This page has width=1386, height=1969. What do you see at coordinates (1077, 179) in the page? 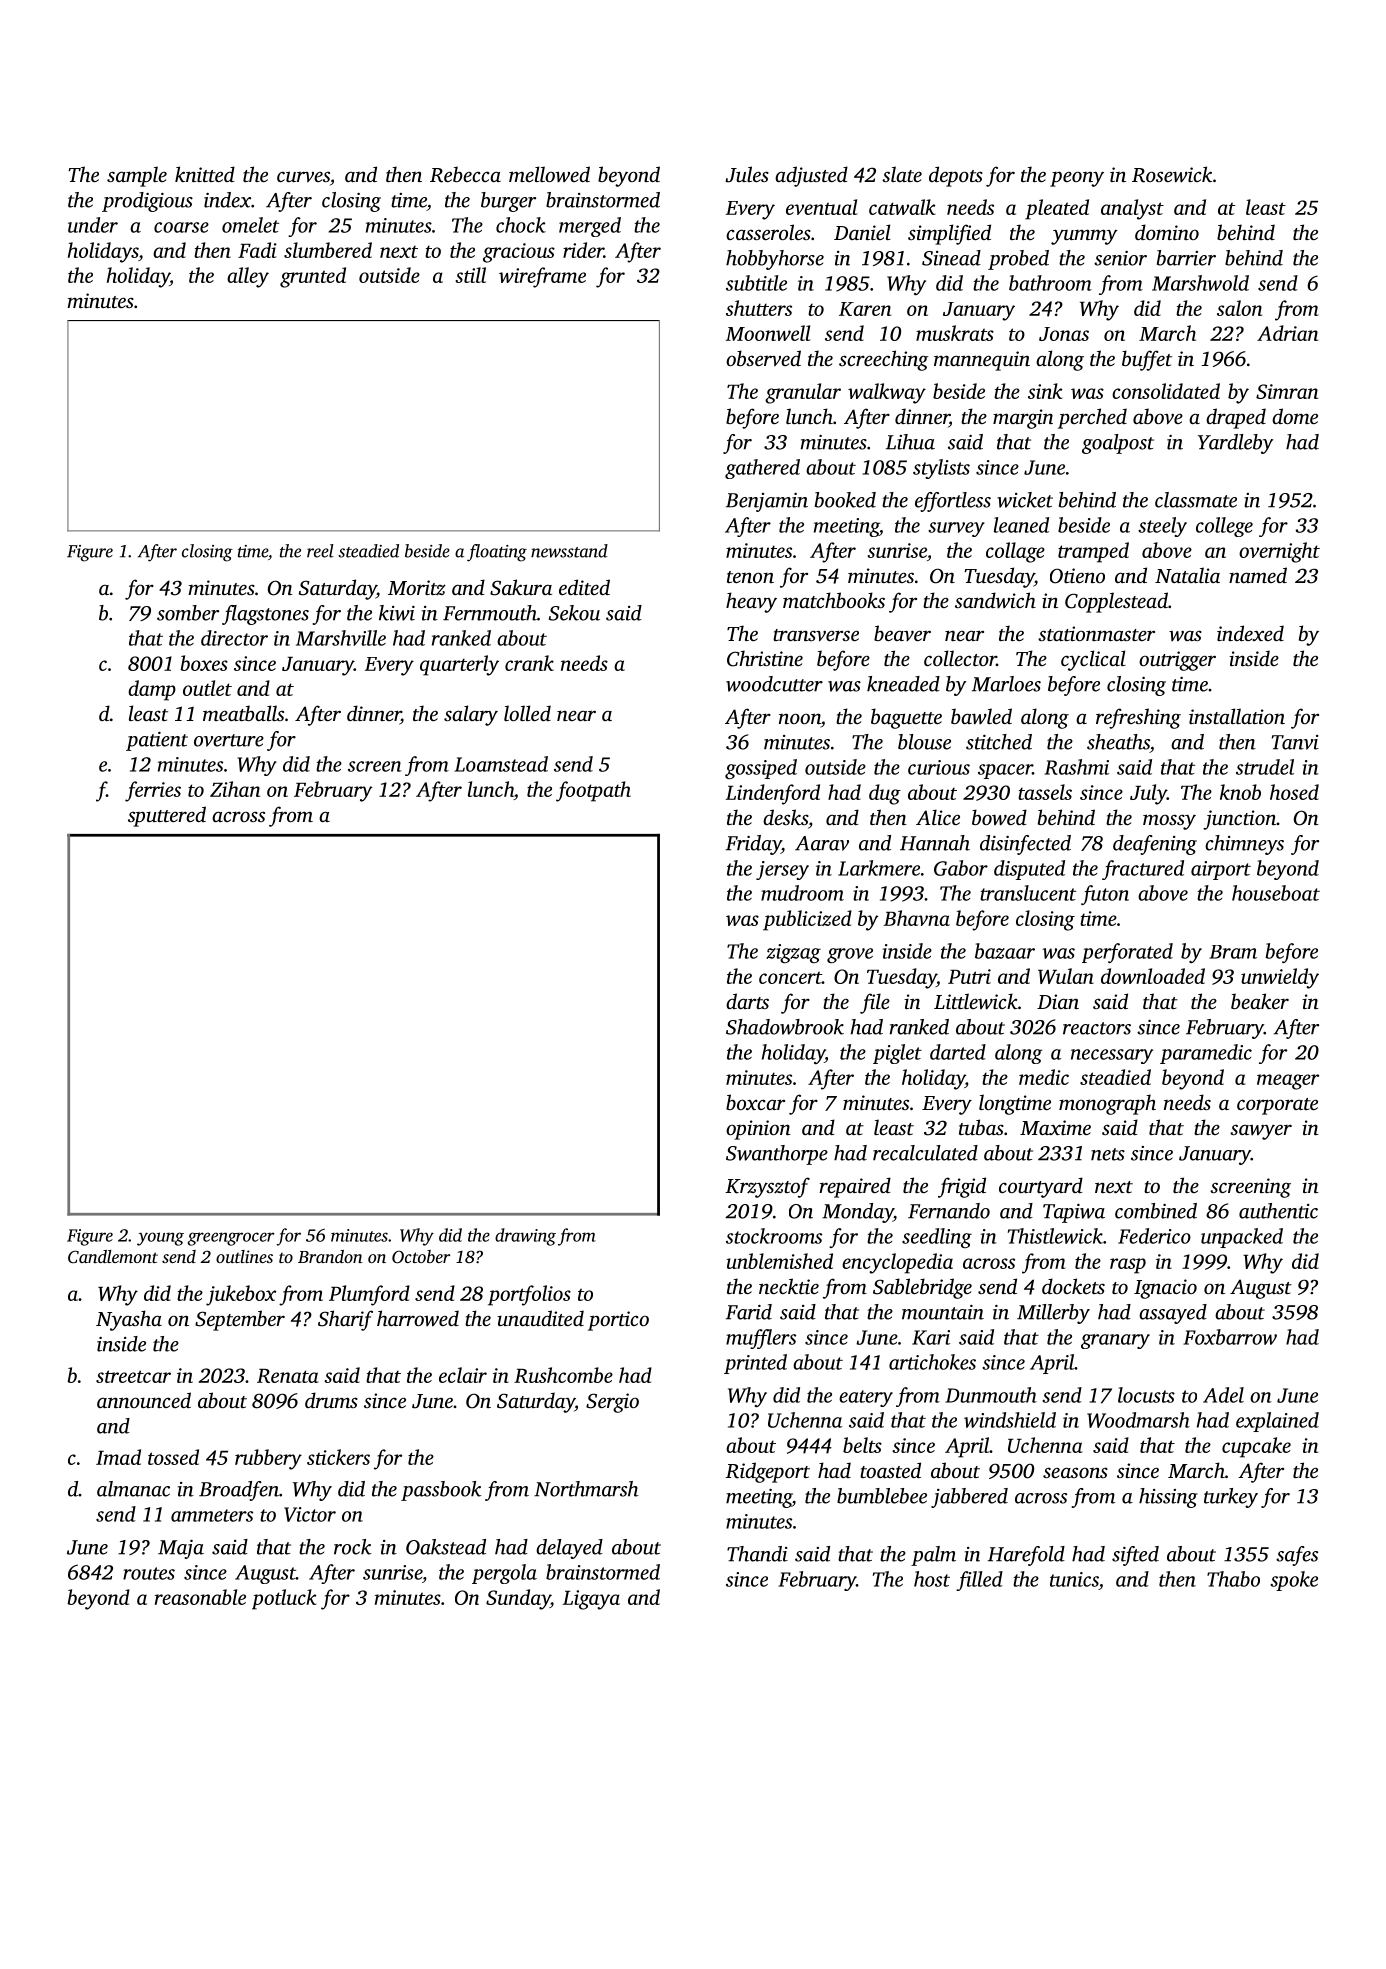
I see `peony` at bounding box center [1077, 179].
